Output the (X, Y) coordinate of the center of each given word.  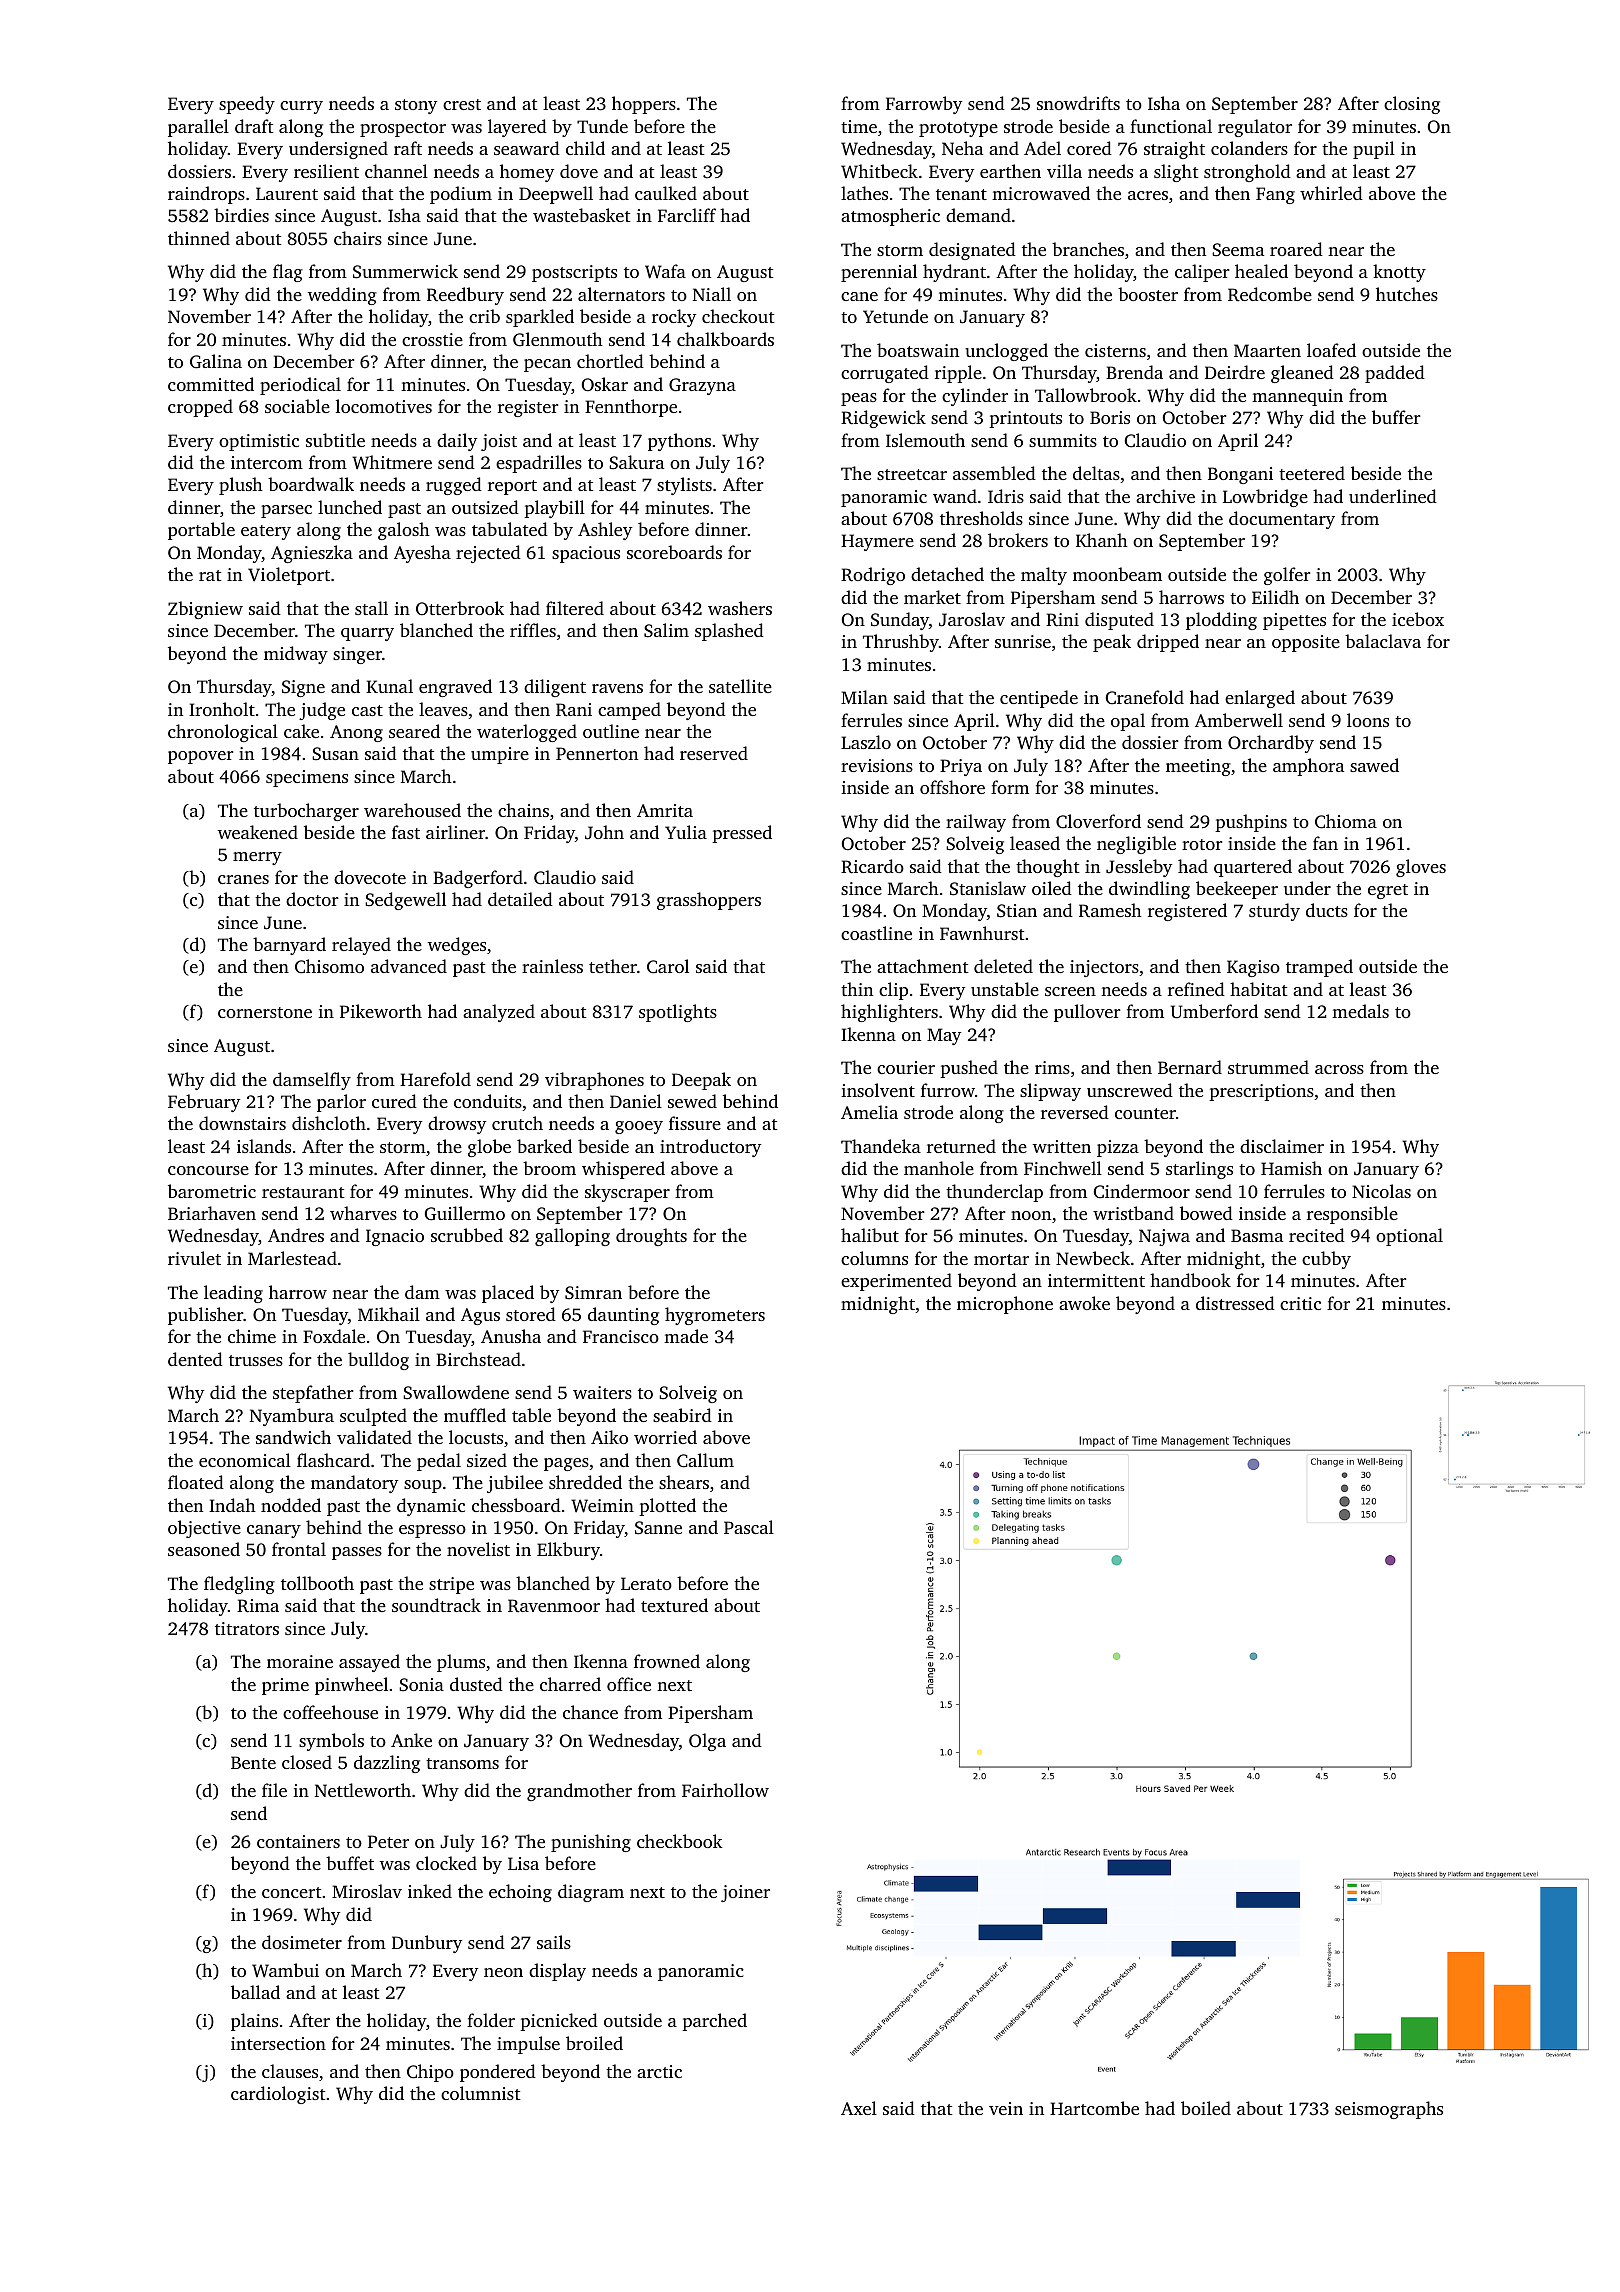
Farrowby (924, 105)
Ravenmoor (554, 1605)
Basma (1257, 1235)
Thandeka (881, 1146)
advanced (409, 966)
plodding (1221, 621)
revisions (877, 765)
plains (254, 2022)
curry (301, 107)
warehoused (412, 810)
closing (1412, 105)
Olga (707, 1742)
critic (1300, 1303)
